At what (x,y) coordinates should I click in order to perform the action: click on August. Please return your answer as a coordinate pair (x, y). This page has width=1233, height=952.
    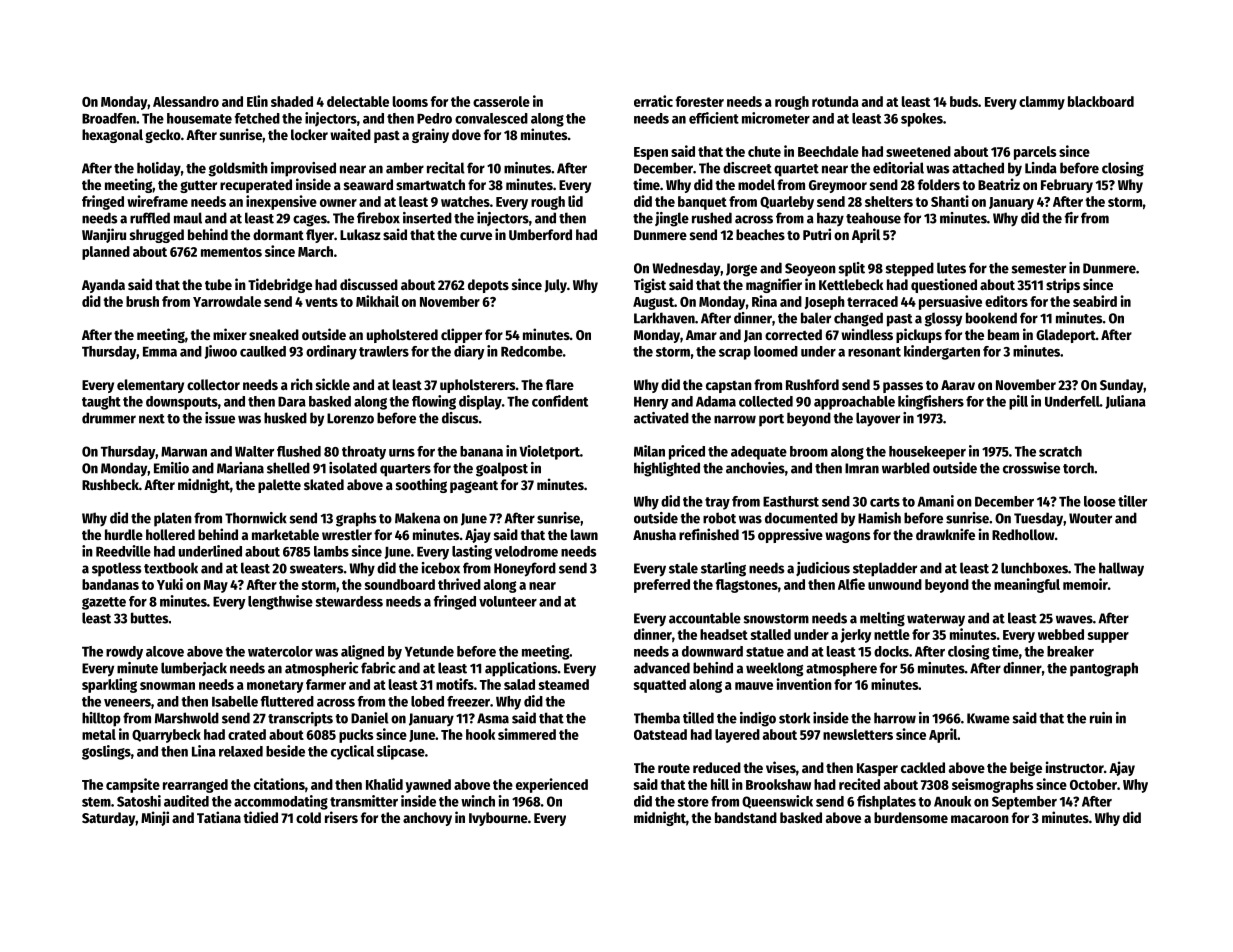
    Looking at the image, I should click on (653, 303).
